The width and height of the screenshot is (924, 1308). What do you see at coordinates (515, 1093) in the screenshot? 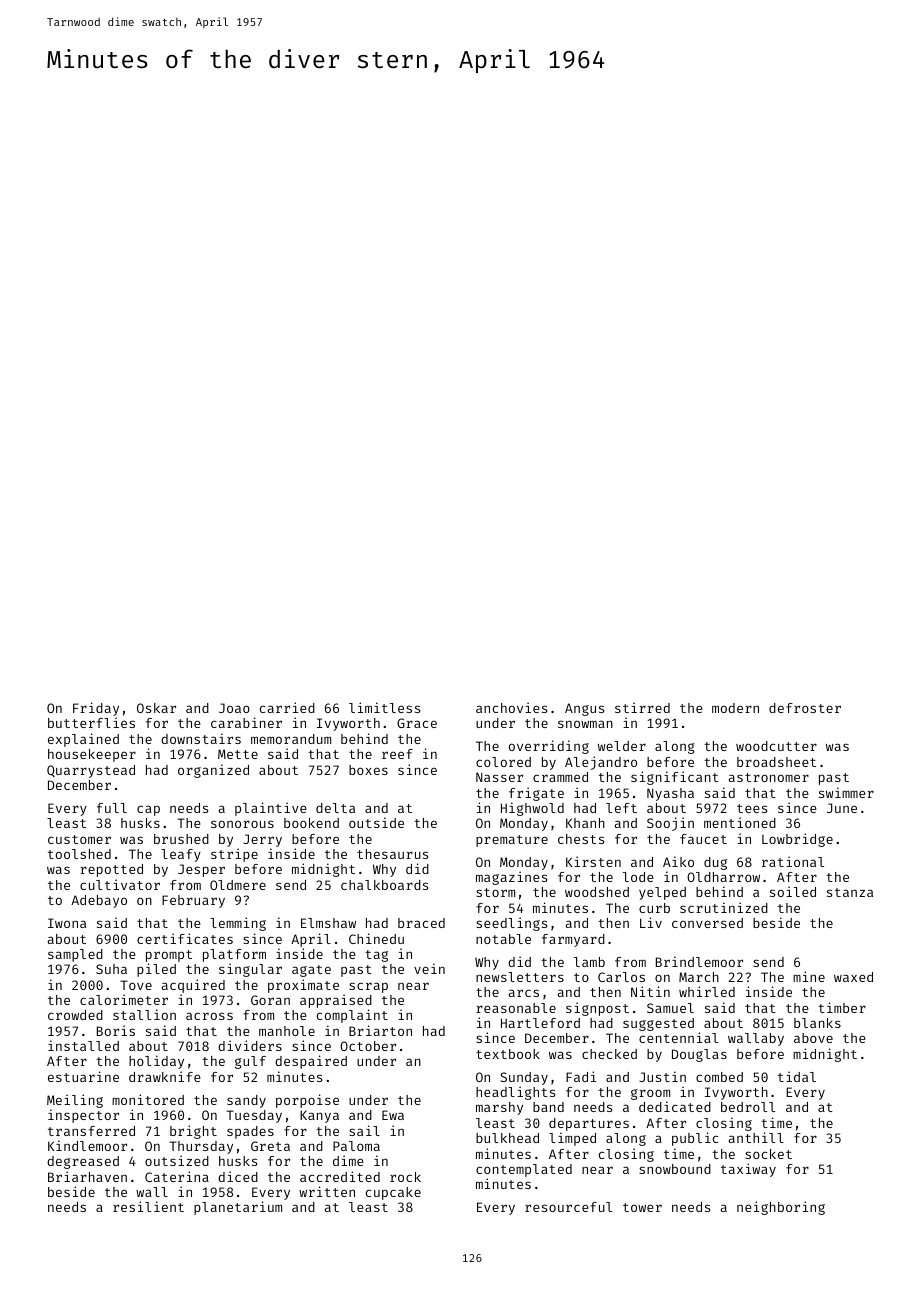
I see `headlights` at bounding box center [515, 1093].
